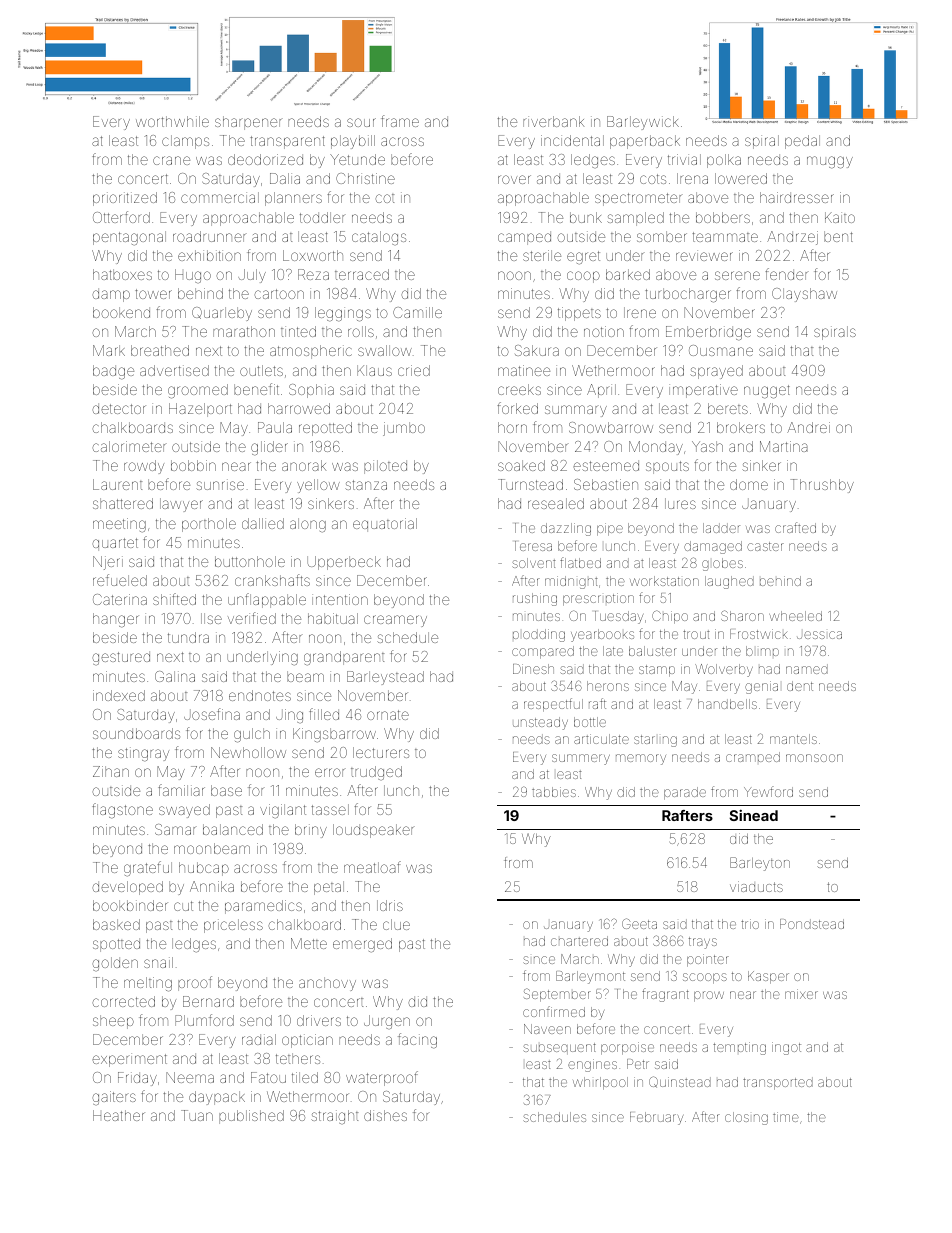 Image resolution: width=952 pixels, height=1233 pixels. What do you see at coordinates (801, 994) in the image?
I see `mixer` at bounding box center [801, 994].
